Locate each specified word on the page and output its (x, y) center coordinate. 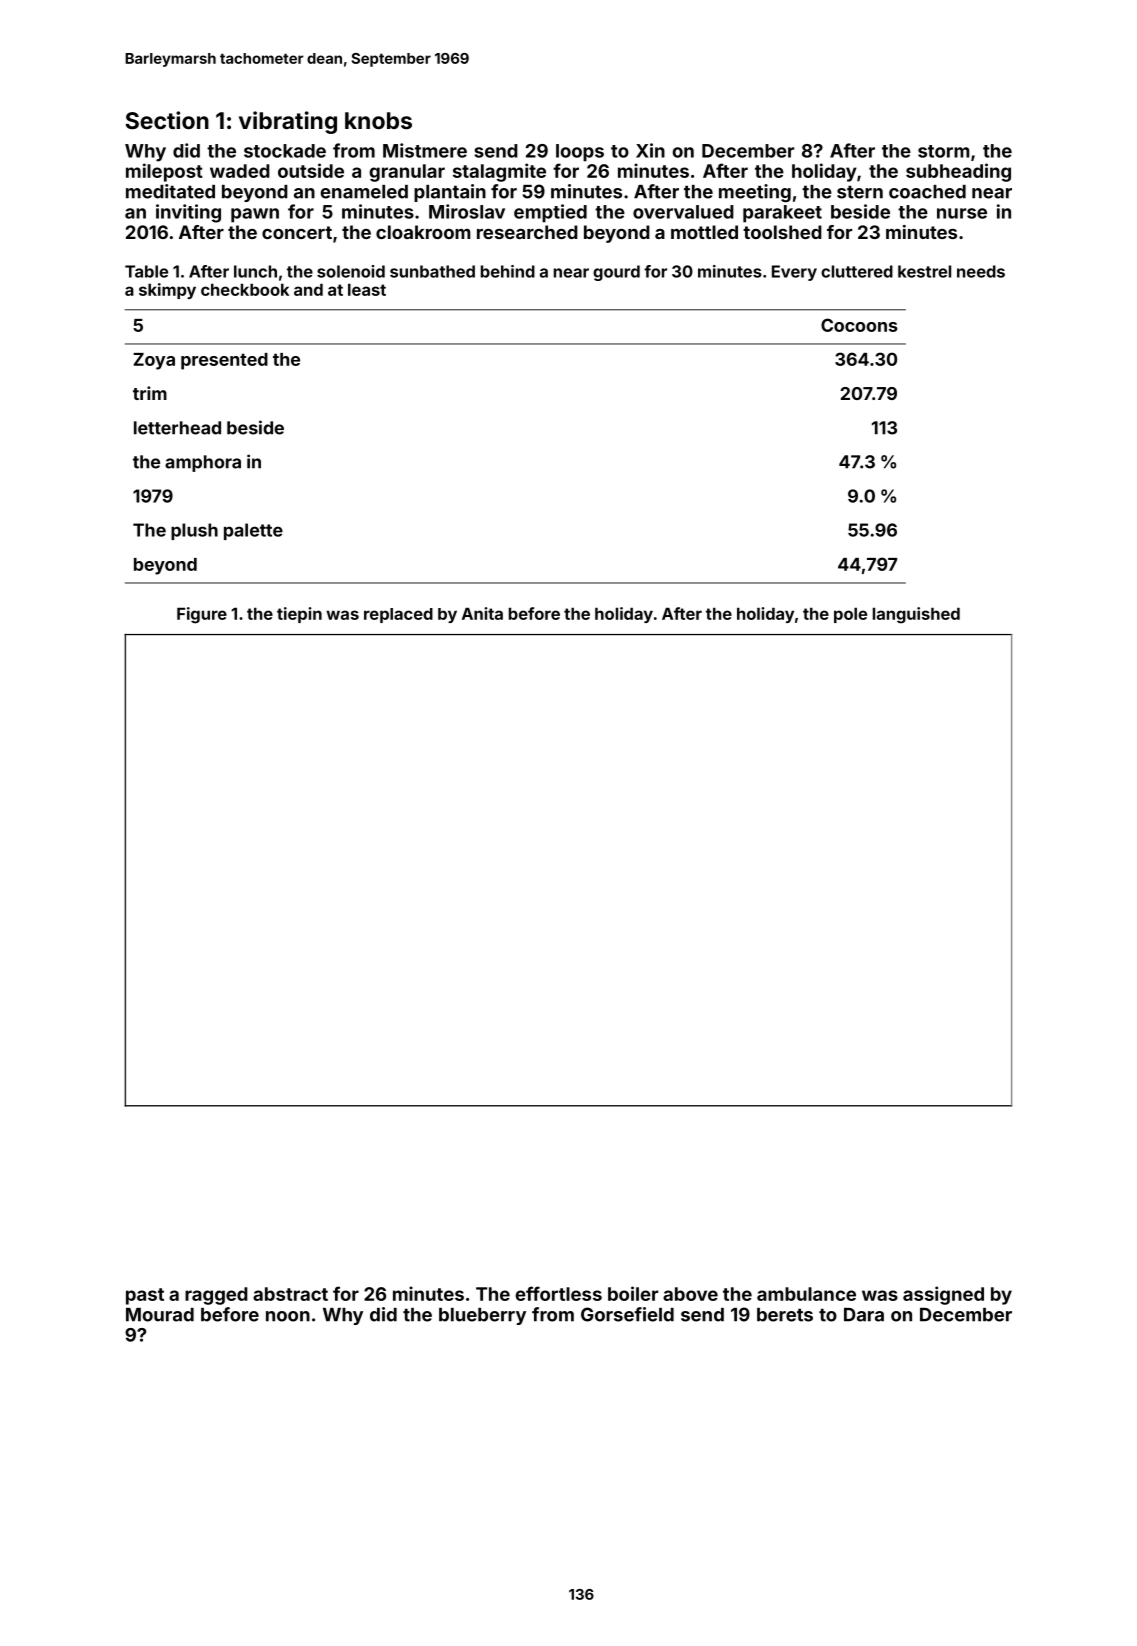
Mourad (160, 1315)
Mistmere (425, 150)
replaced (398, 615)
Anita (482, 613)
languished (916, 615)
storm (943, 151)
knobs (378, 120)
